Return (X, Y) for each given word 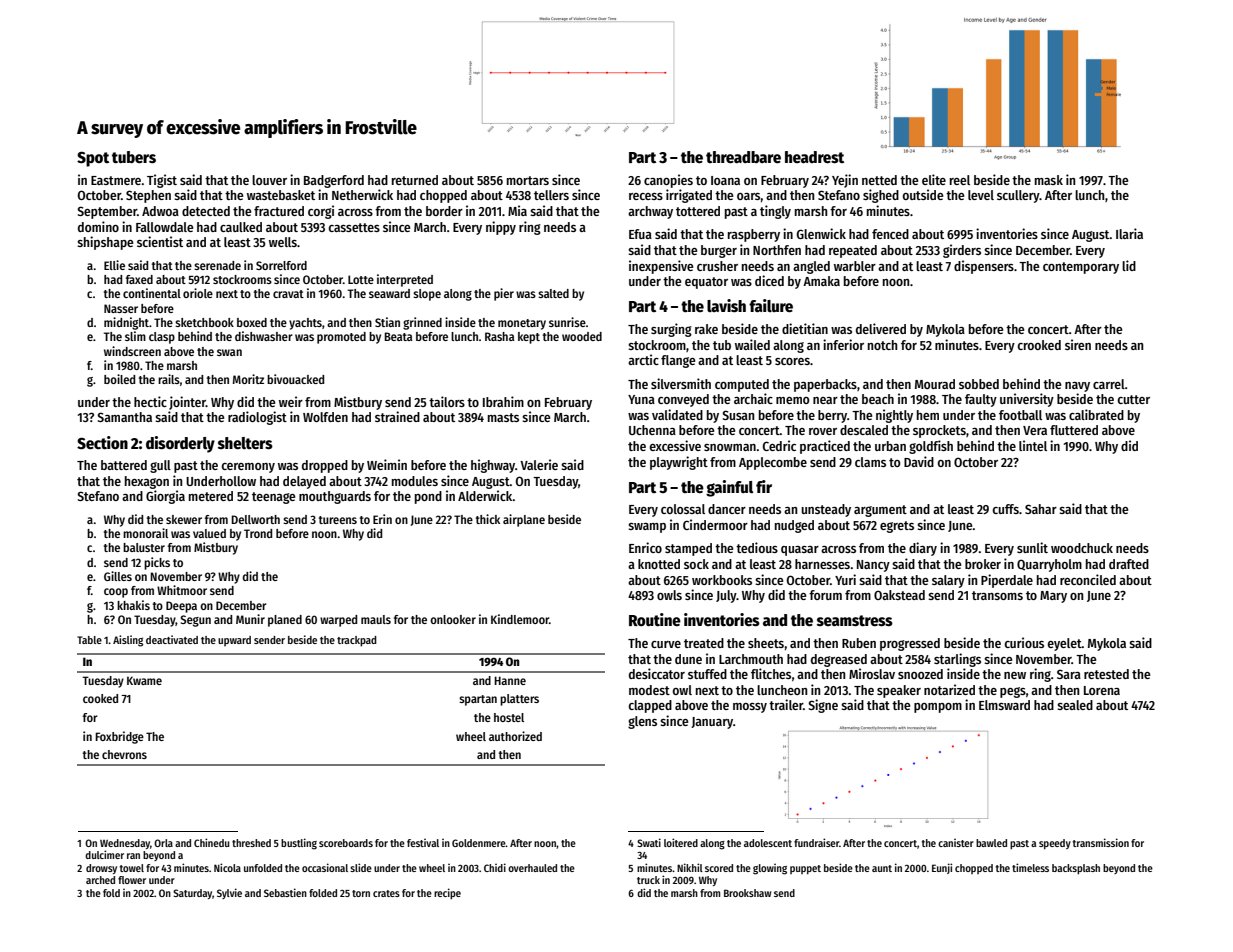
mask (1049, 180)
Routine (655, 619)
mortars (528, 180)
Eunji (942, 868)
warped (338, 621)
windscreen (132, 351)
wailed (752, 344)
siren (1078, 344)
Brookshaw (747, 893)
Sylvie (229, 893)
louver (269, 180)
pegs (1013, 692)
